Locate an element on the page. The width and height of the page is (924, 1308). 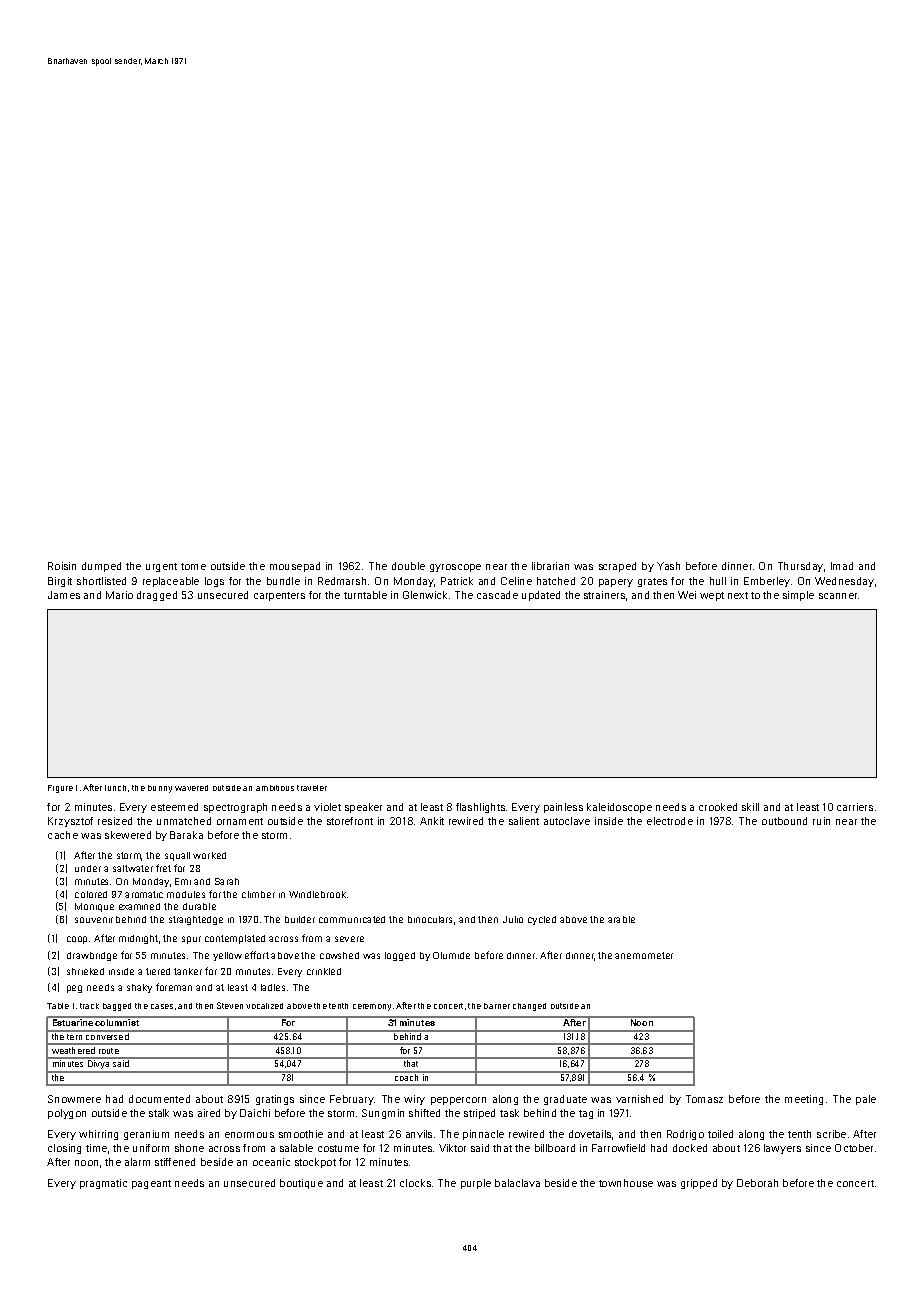
pale is located at coordinates (866, 1100).
